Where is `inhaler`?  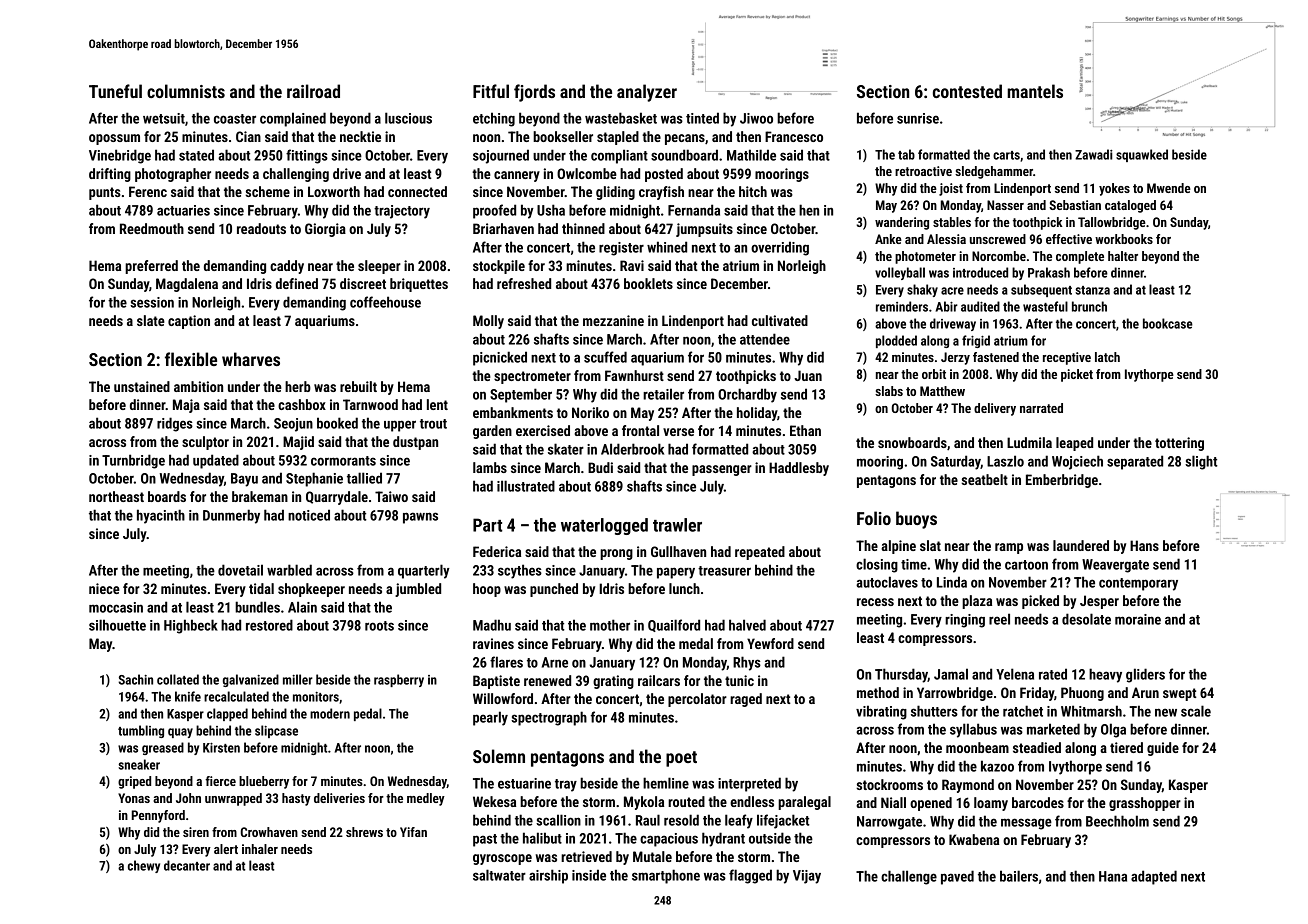 inhaler is located at coordinates (260, 849).
